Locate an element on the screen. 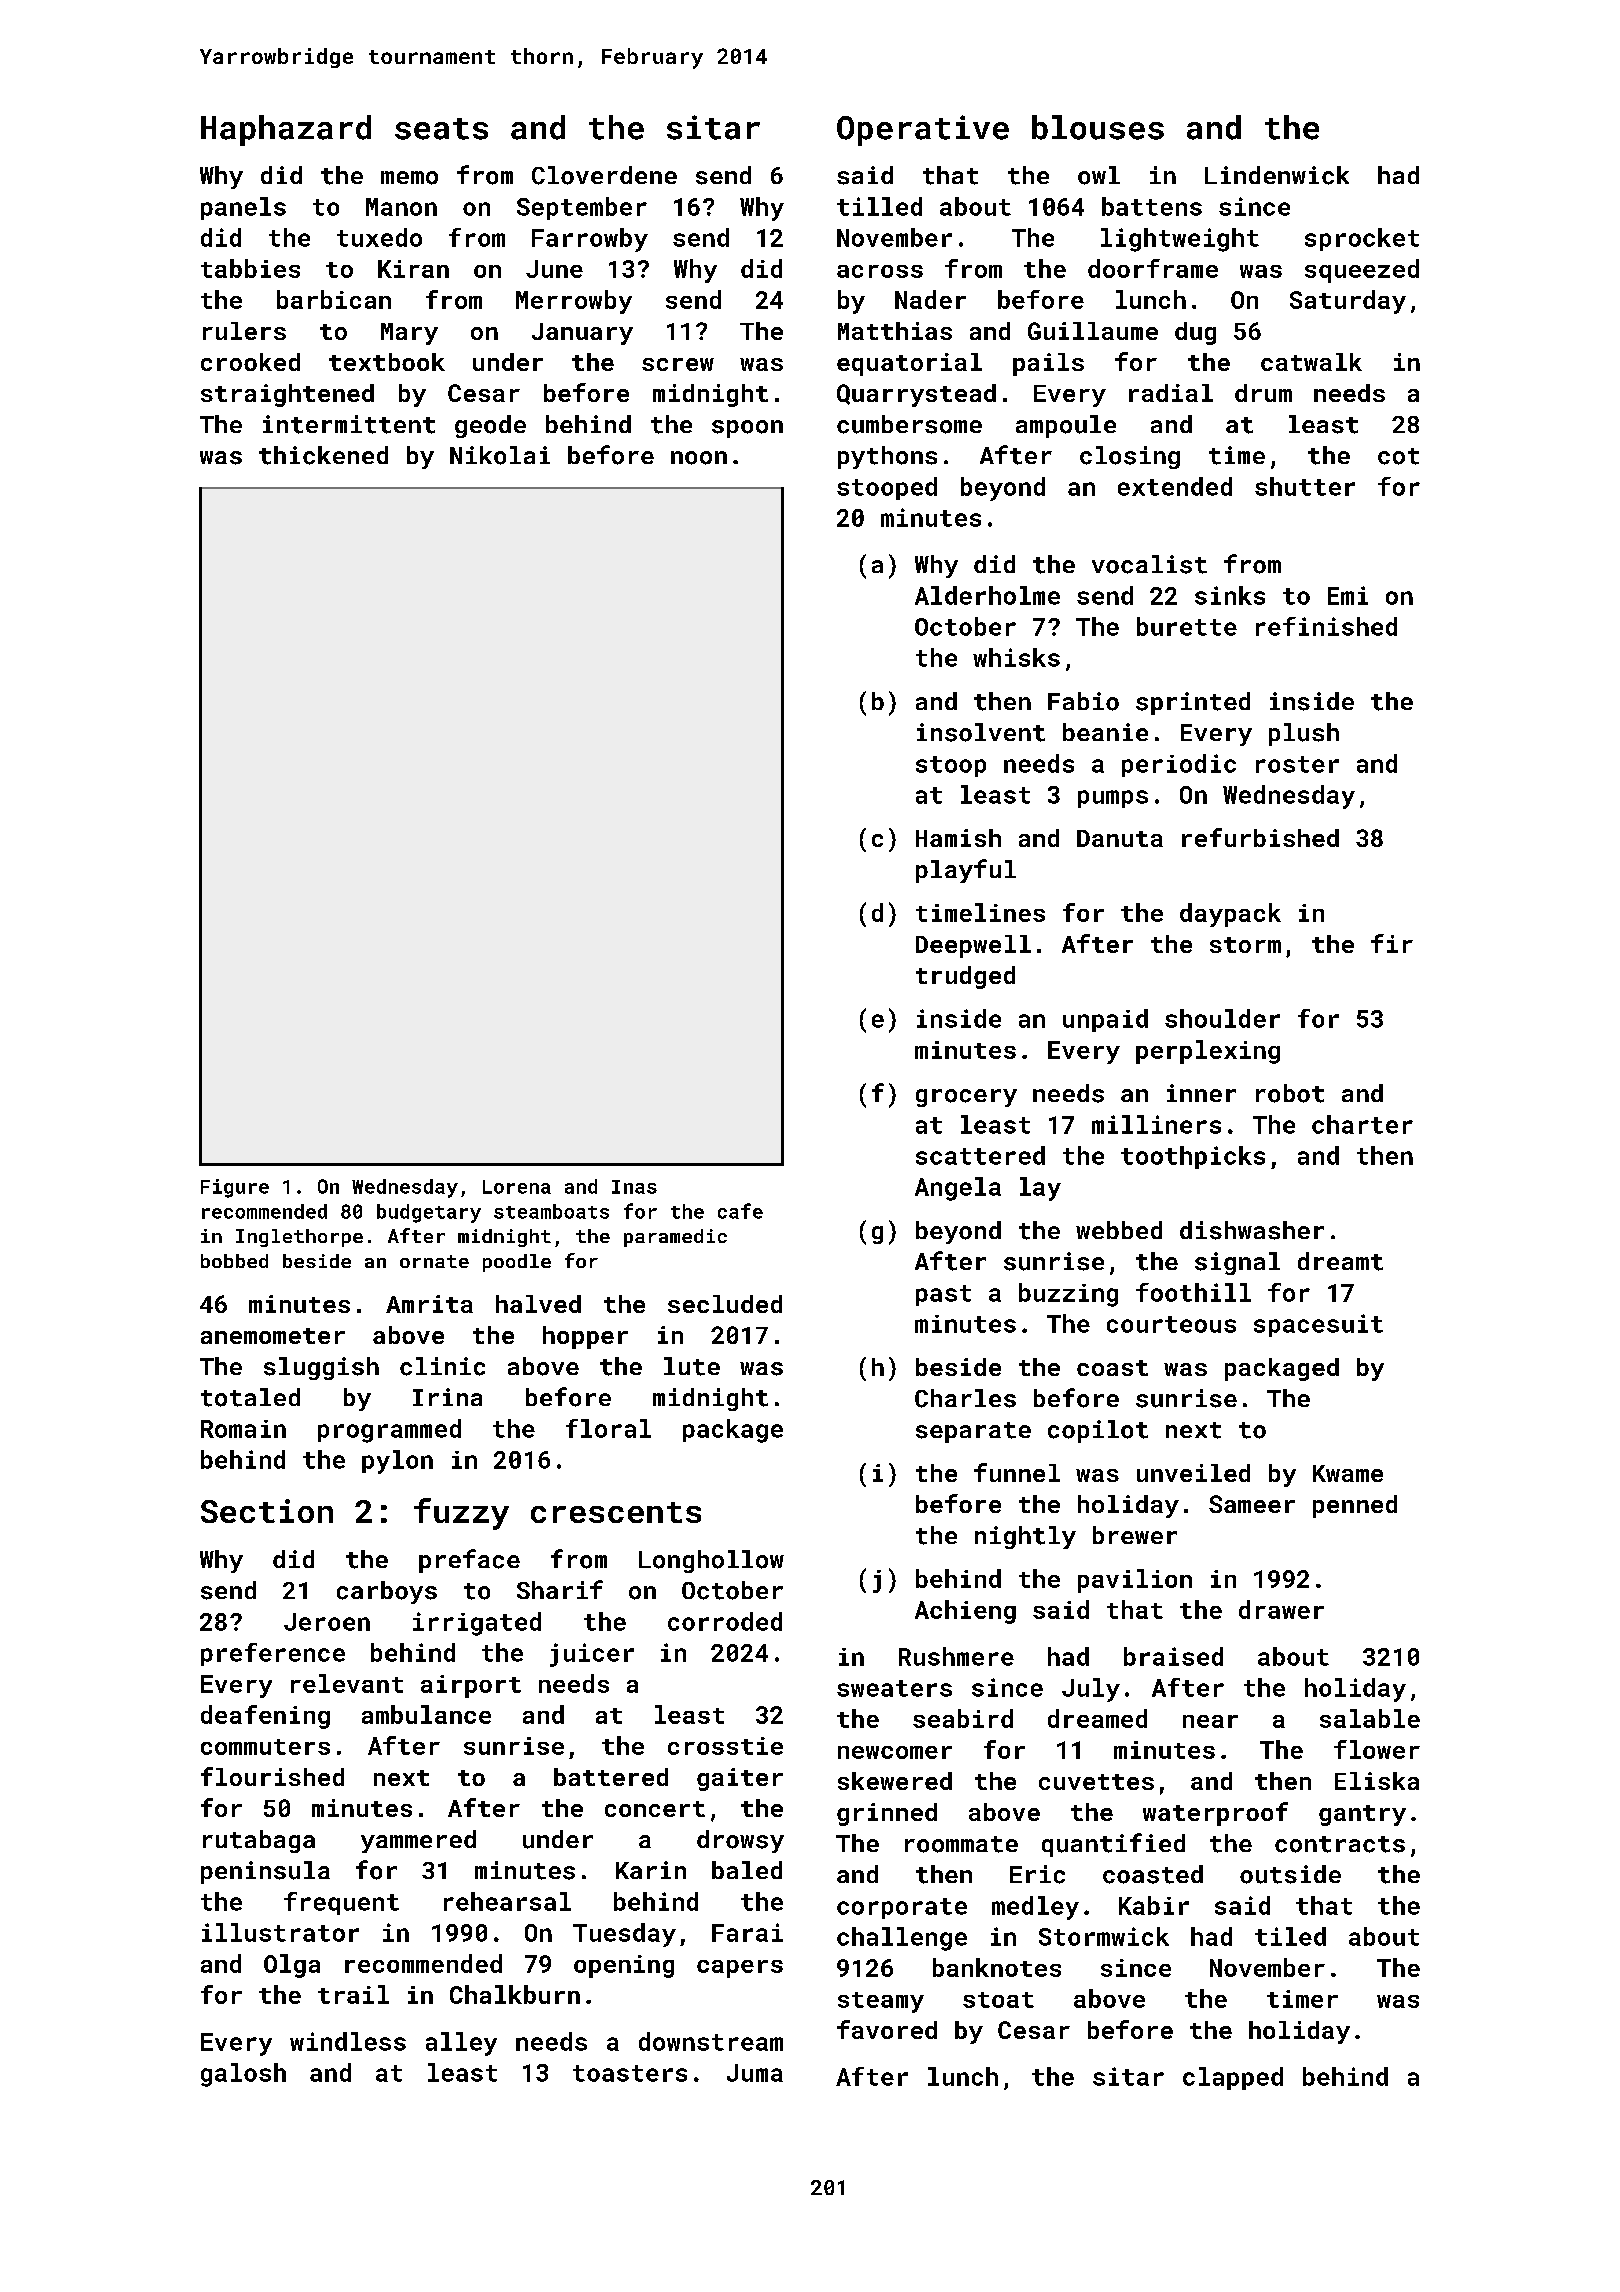 The image size is (1620, 2292). Operative is located at coordinates (923, 130).
